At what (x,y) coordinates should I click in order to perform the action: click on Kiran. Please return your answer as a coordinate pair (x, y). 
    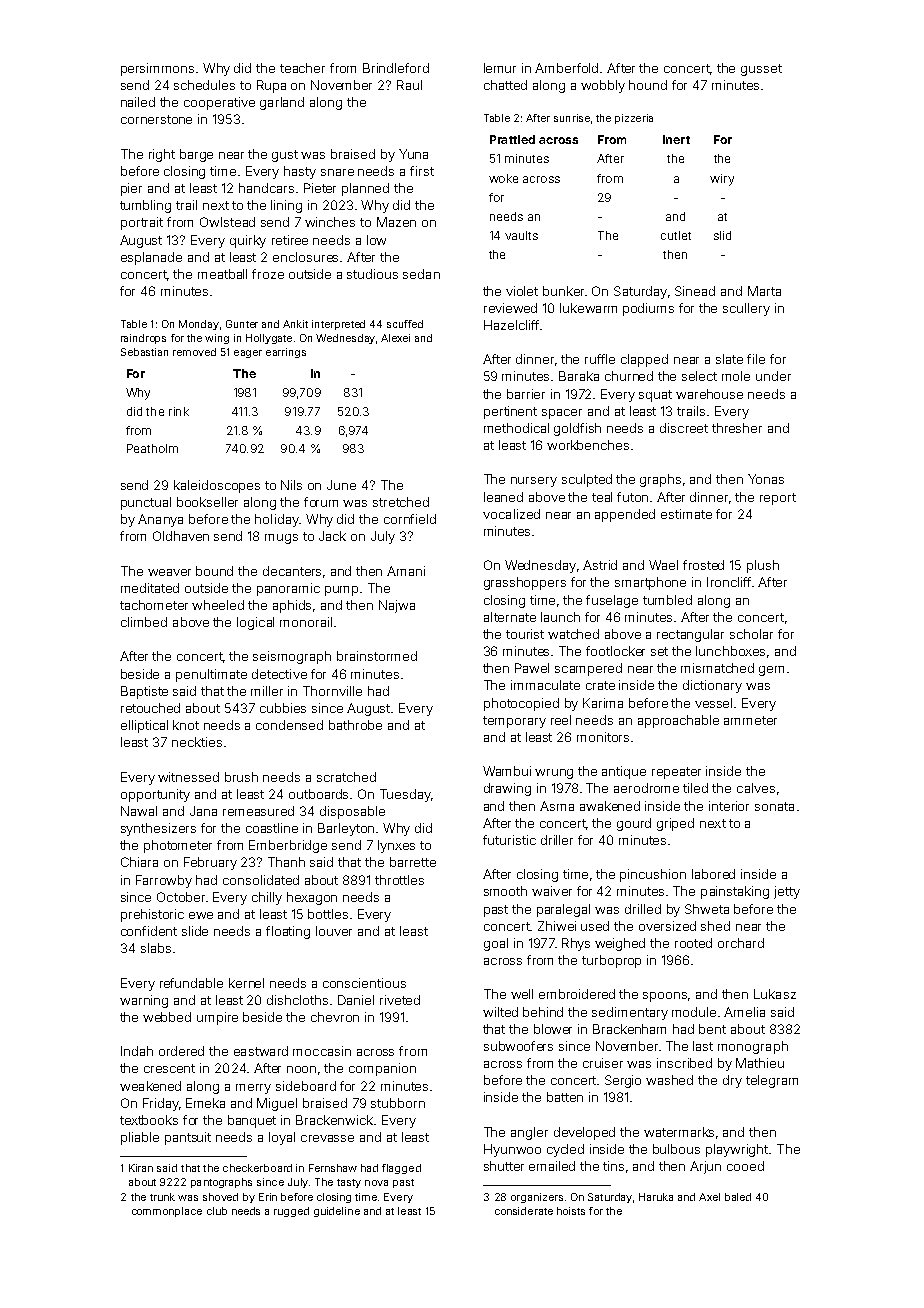
    Looking at the image, I should click on (141, 1168).
